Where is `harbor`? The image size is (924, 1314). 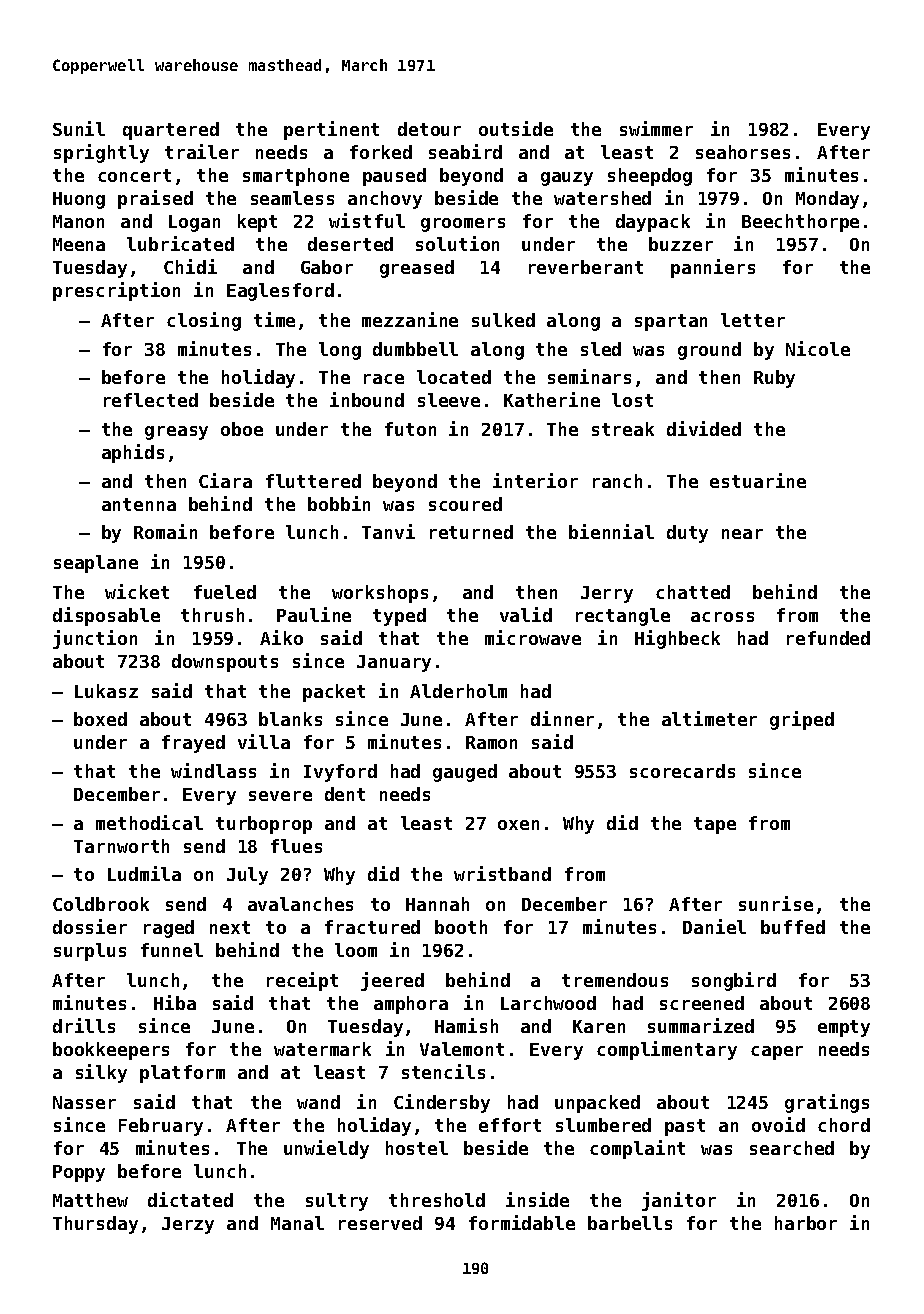 harbor is located at coordinates (806, 1223).
